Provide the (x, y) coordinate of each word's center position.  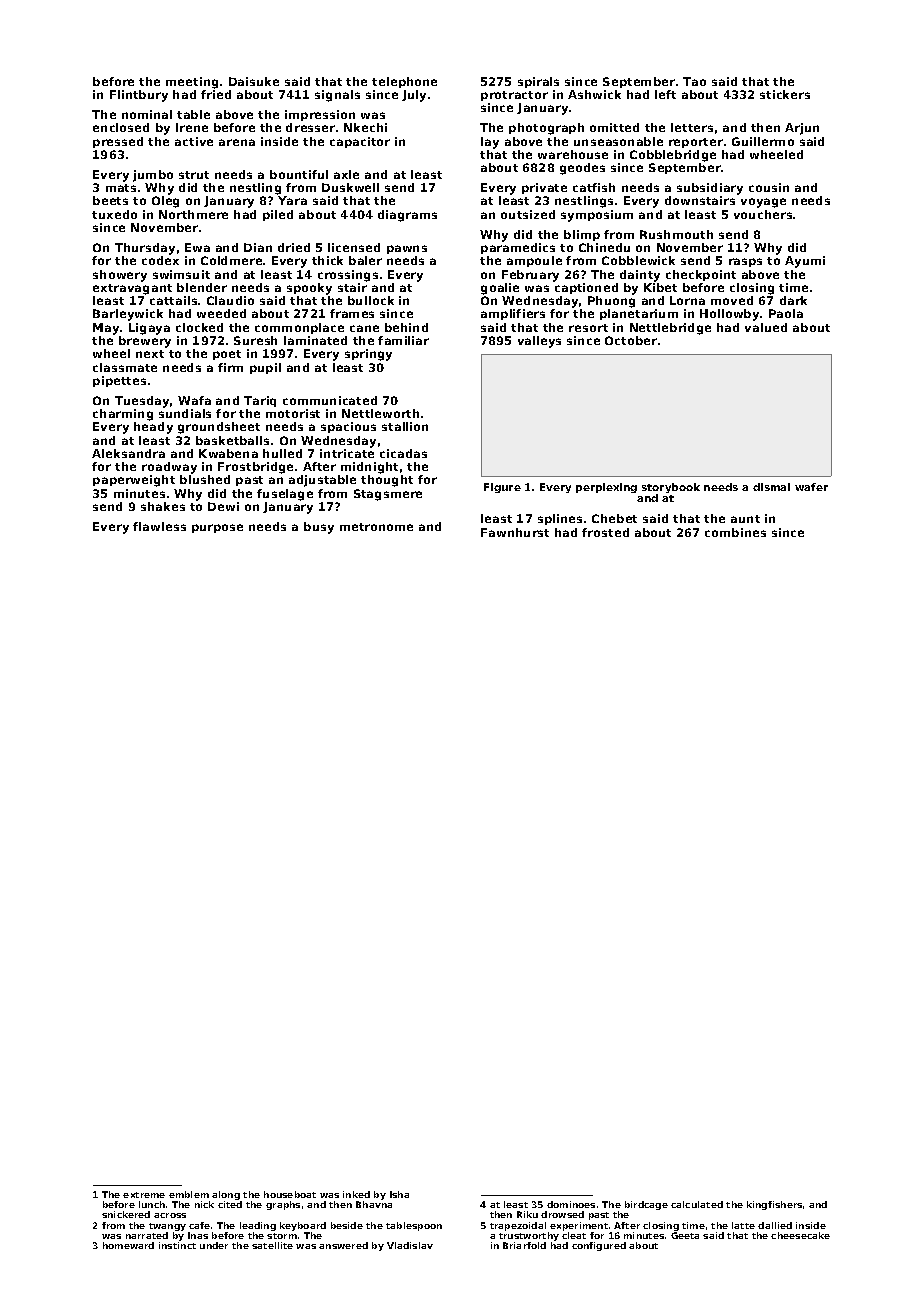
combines (735, 532)
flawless (159, 526)
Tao (694, 81)
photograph (546, 129)
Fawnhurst (515, 532)
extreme (144, 1195)
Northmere (193, 214)
